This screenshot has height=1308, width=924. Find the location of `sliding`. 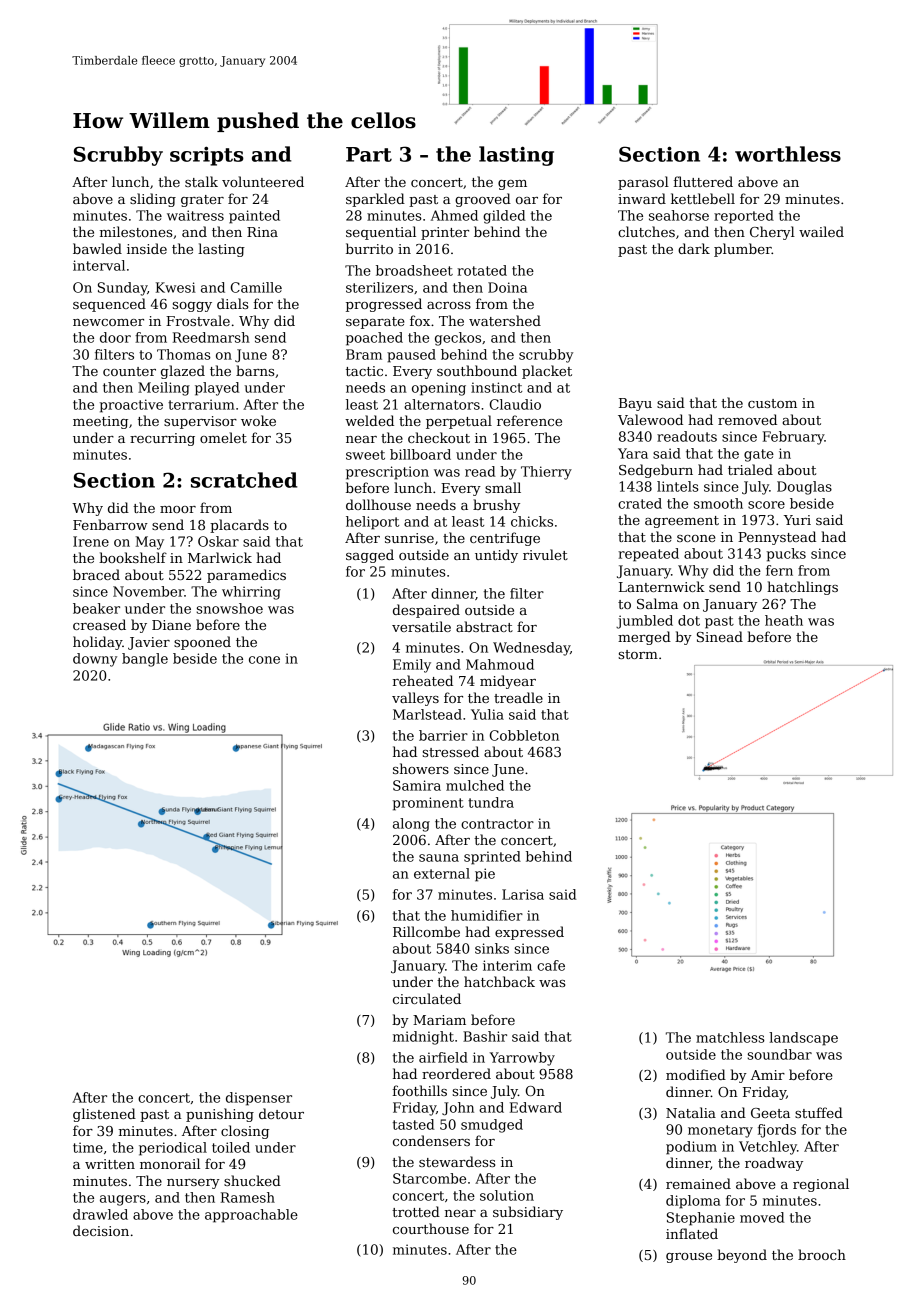

sliding is located at coordinates (153, 200).
